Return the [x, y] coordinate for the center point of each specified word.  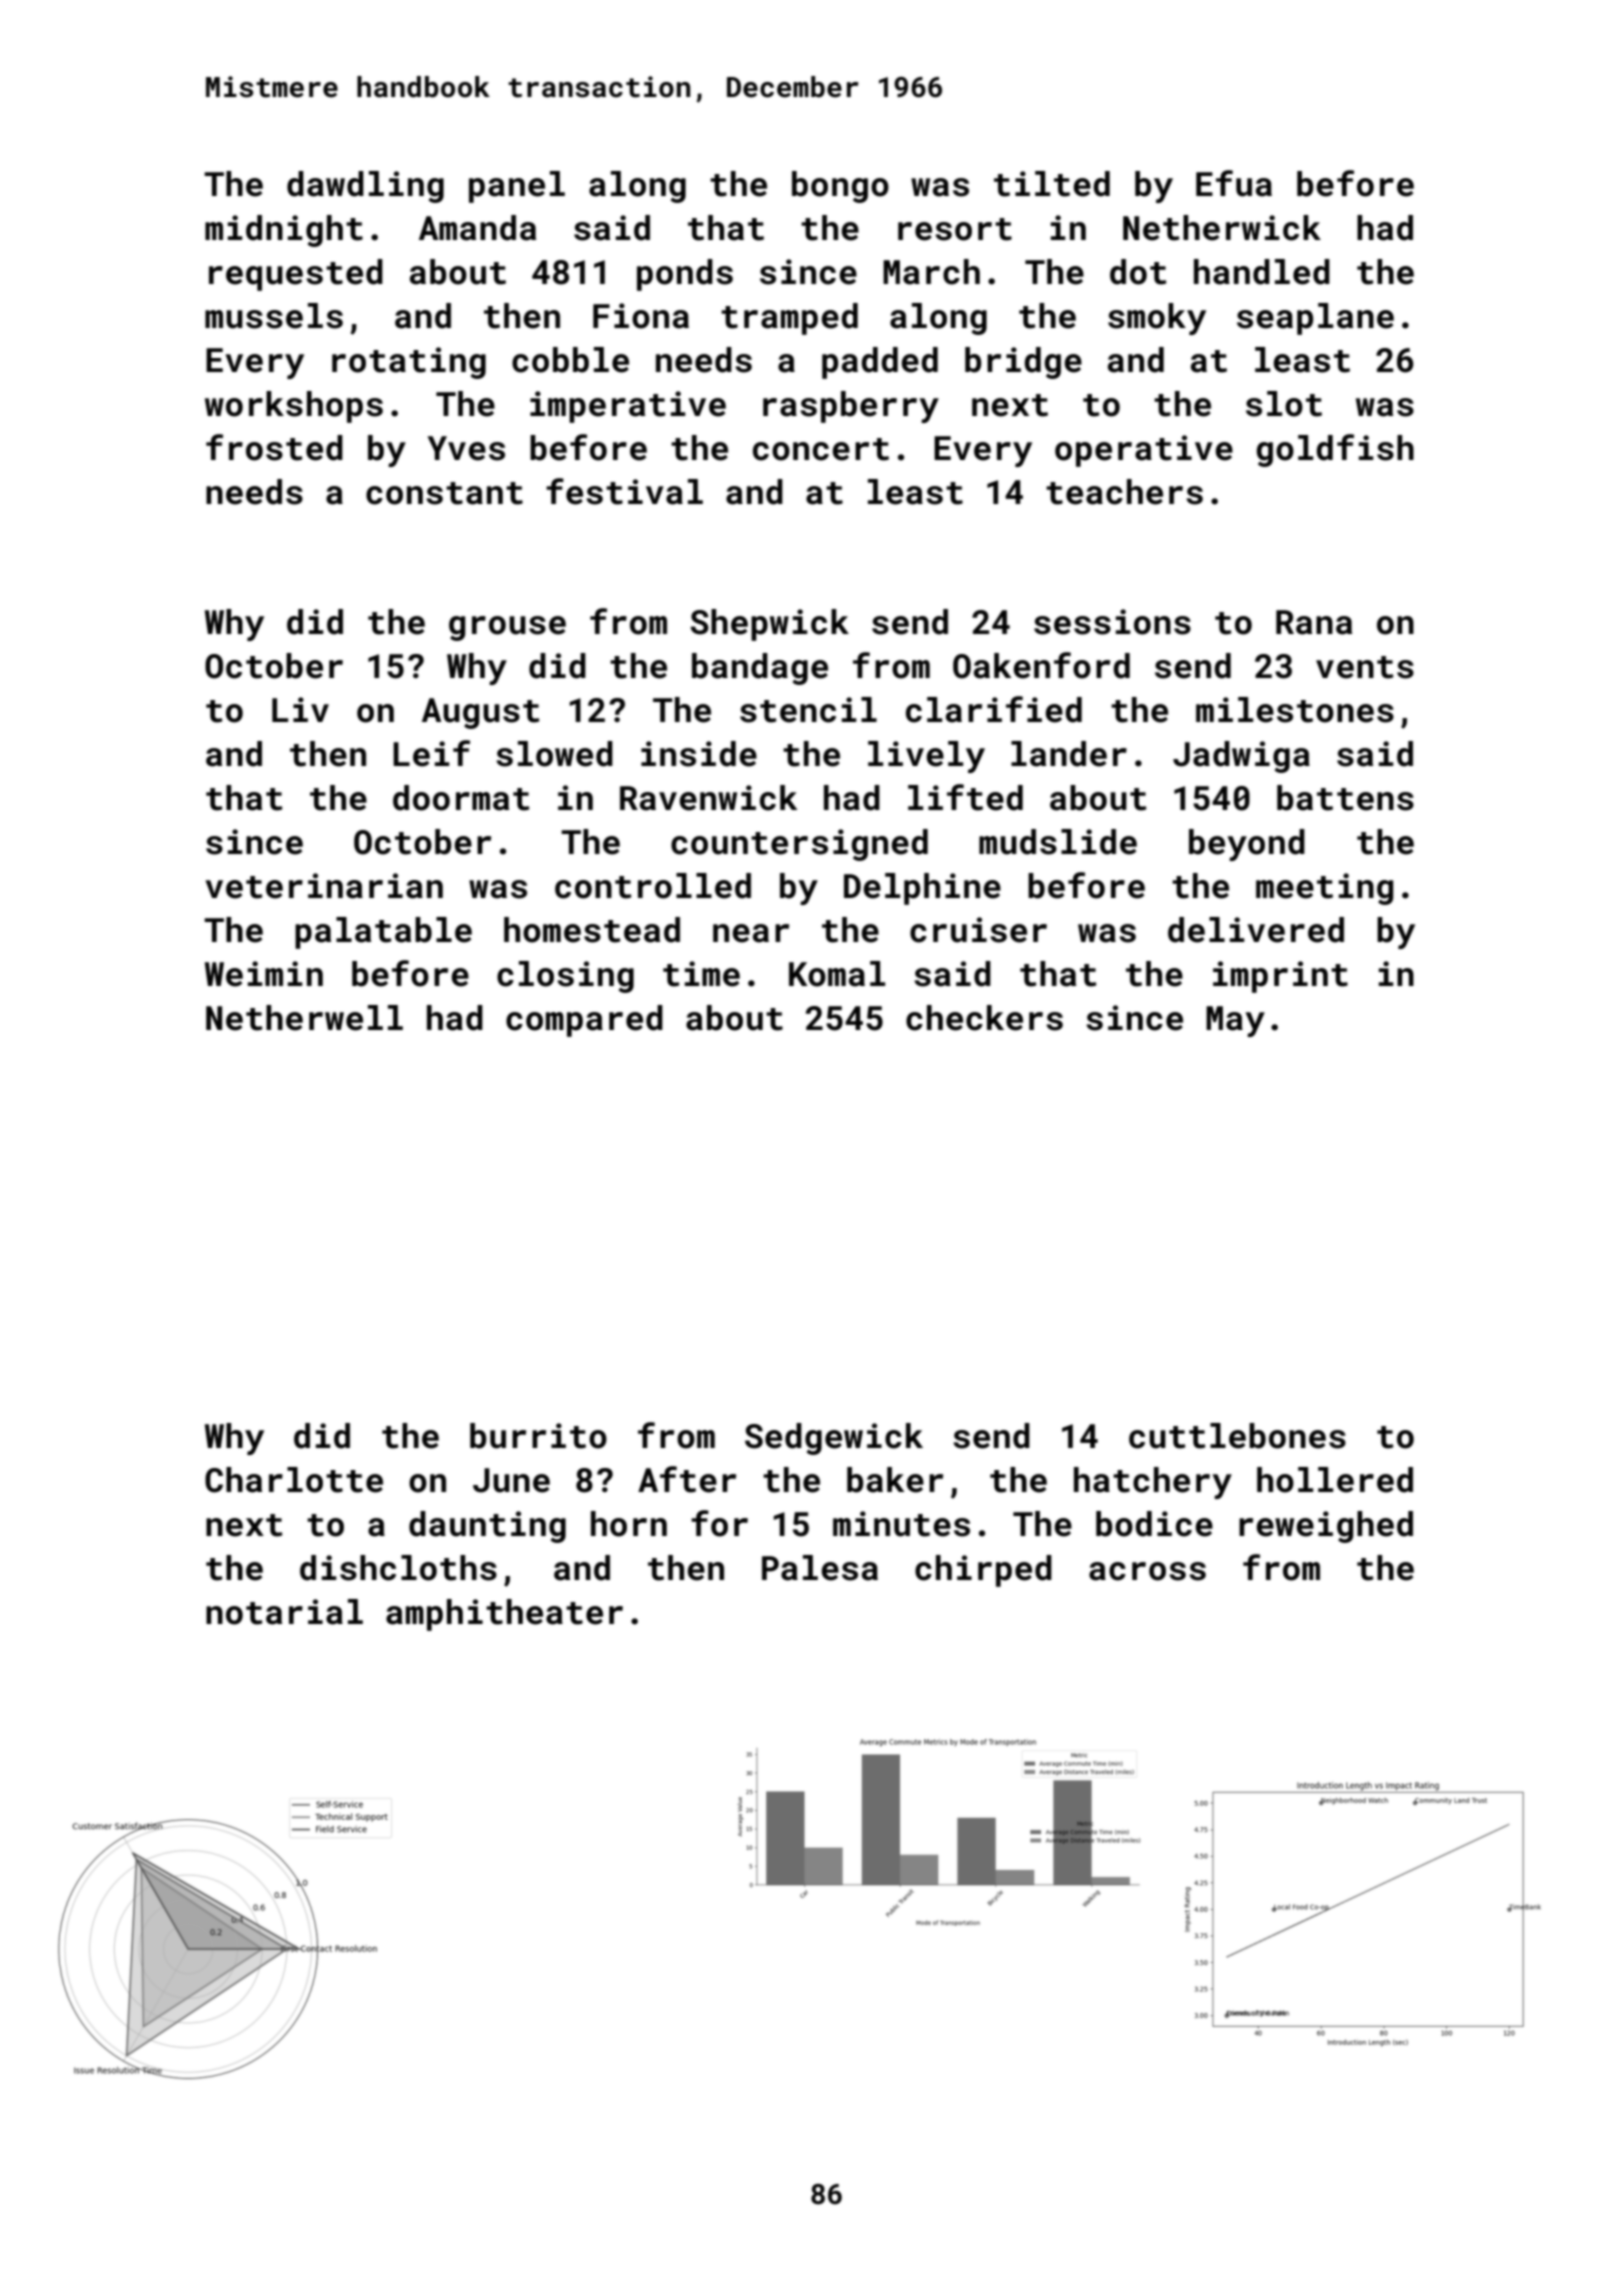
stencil [808, 710]
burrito [538, 1436]
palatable [383, 933]
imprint [1280, 977]
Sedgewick [834, 1439]
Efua [1234, 183]
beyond [1247, 845]
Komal [837, 974]
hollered [1335, 1480]
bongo [840, 187]
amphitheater [504, 1615]
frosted [274, 447]
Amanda [477, 228]
